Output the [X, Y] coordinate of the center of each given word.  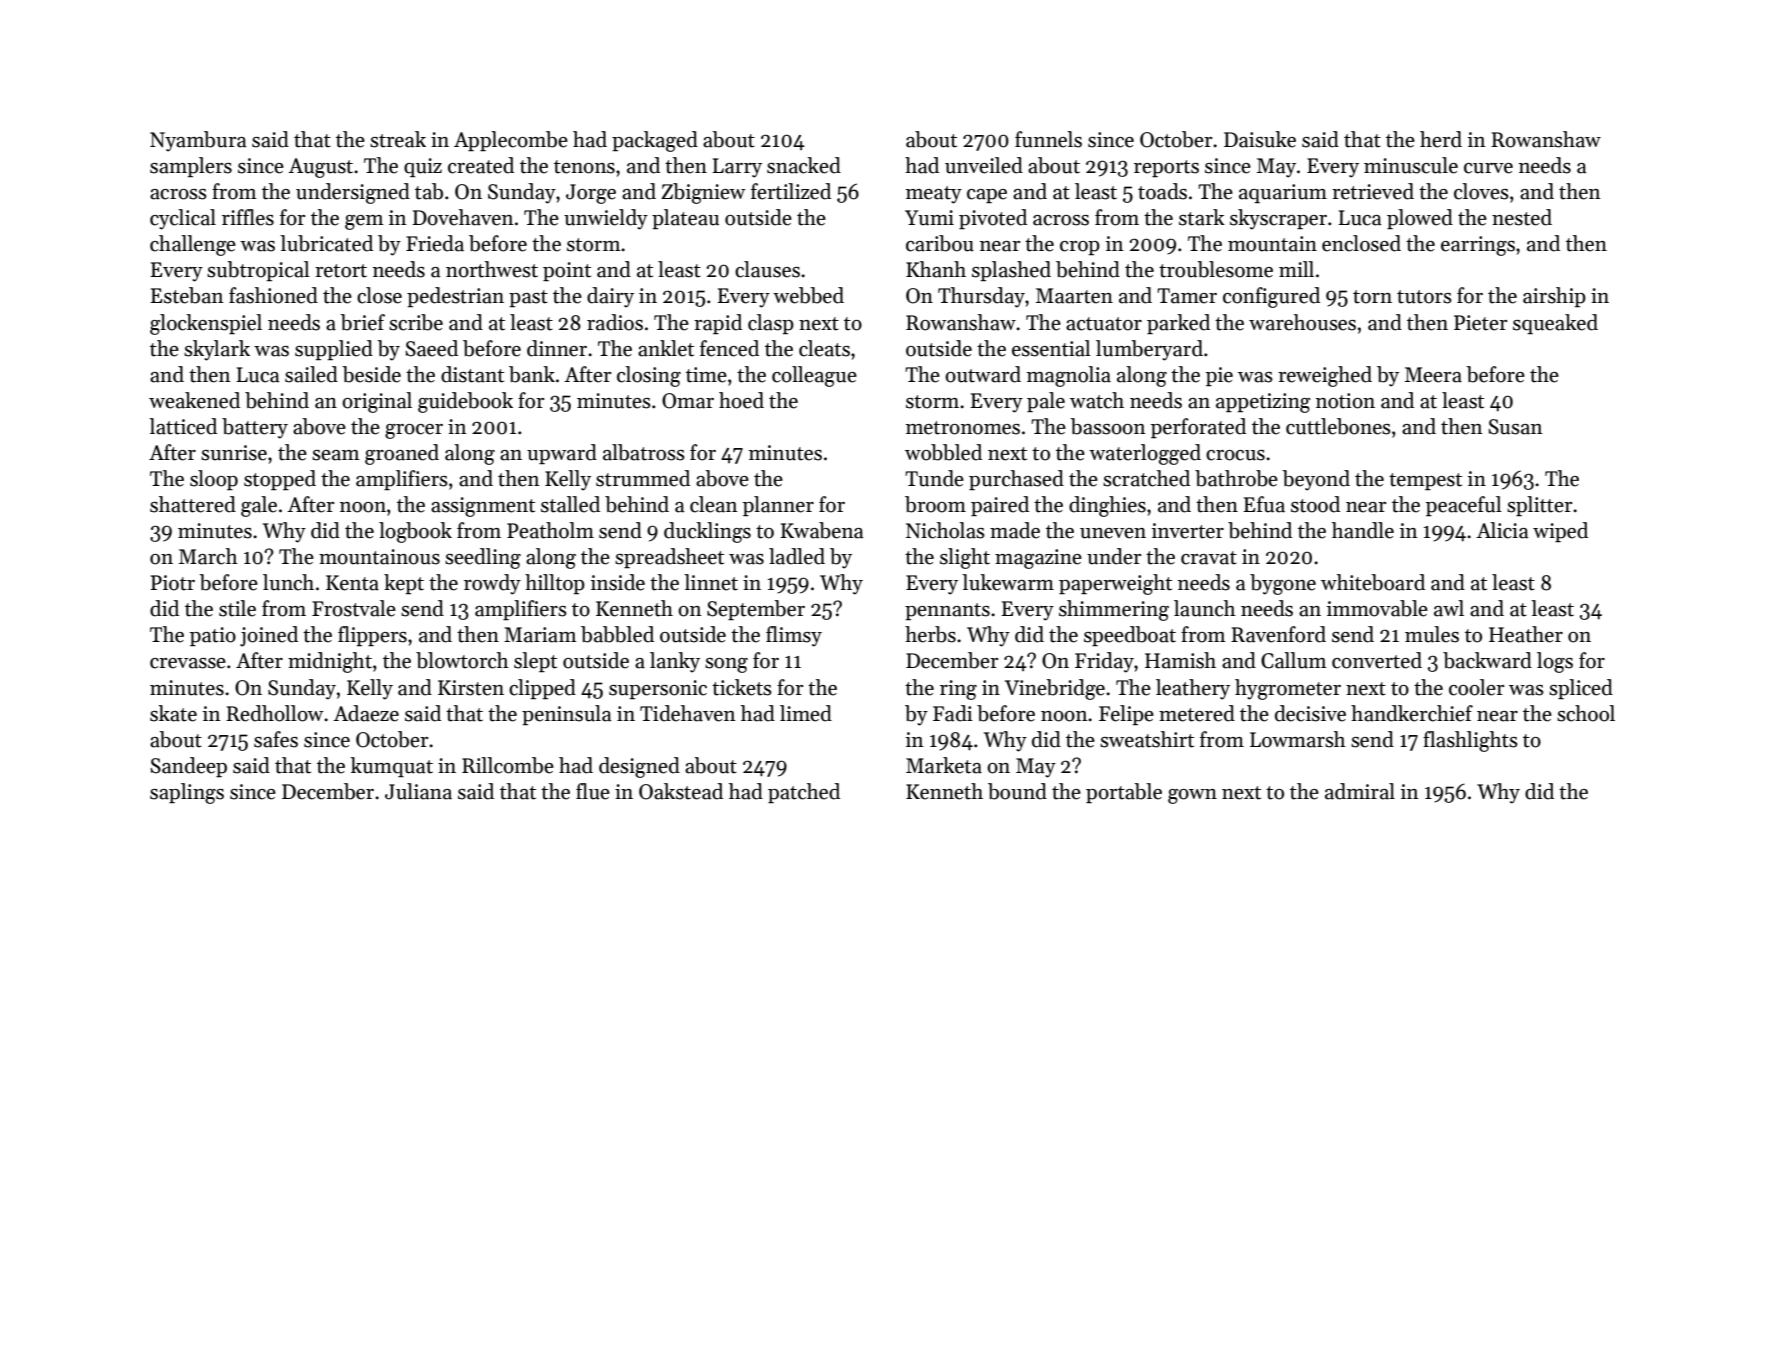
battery [255, 428]
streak [398, 139]
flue [593, 791]
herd [1441, 139]
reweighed [1325, 376]
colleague [814, 376]
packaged [655, 141]
